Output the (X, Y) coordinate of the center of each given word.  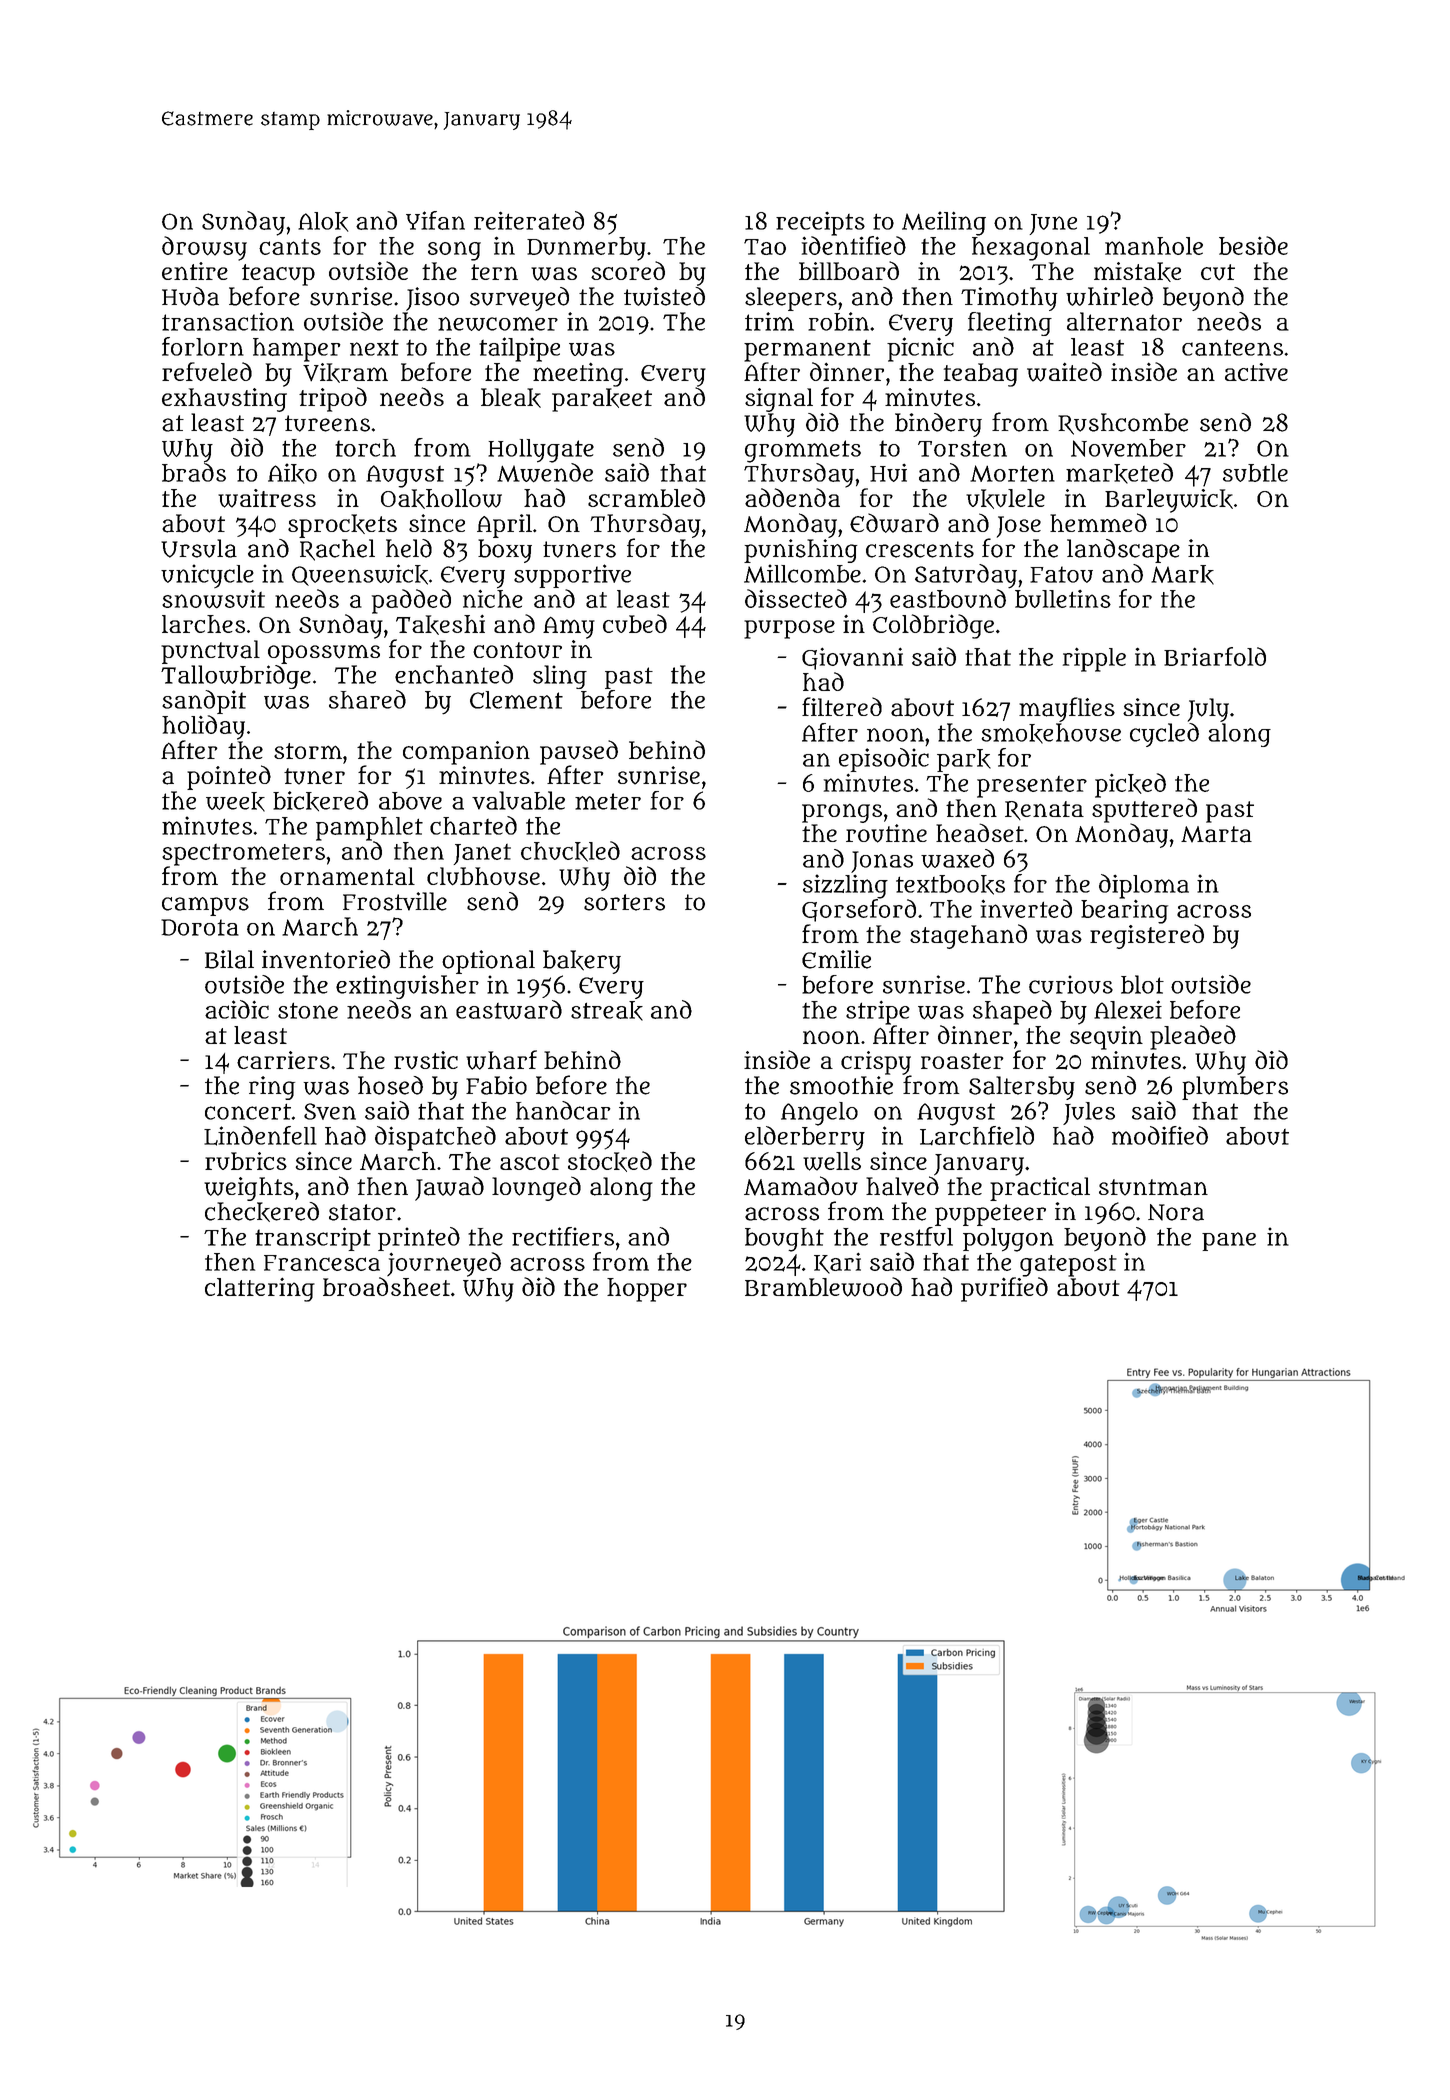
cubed (635, 623)
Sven (330, 1111)
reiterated (529, 220)
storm (308, 751)
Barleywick (1169, 501)
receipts (820, 224)
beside (1253, 245)
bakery (582, 962)
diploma (1144, 886)
